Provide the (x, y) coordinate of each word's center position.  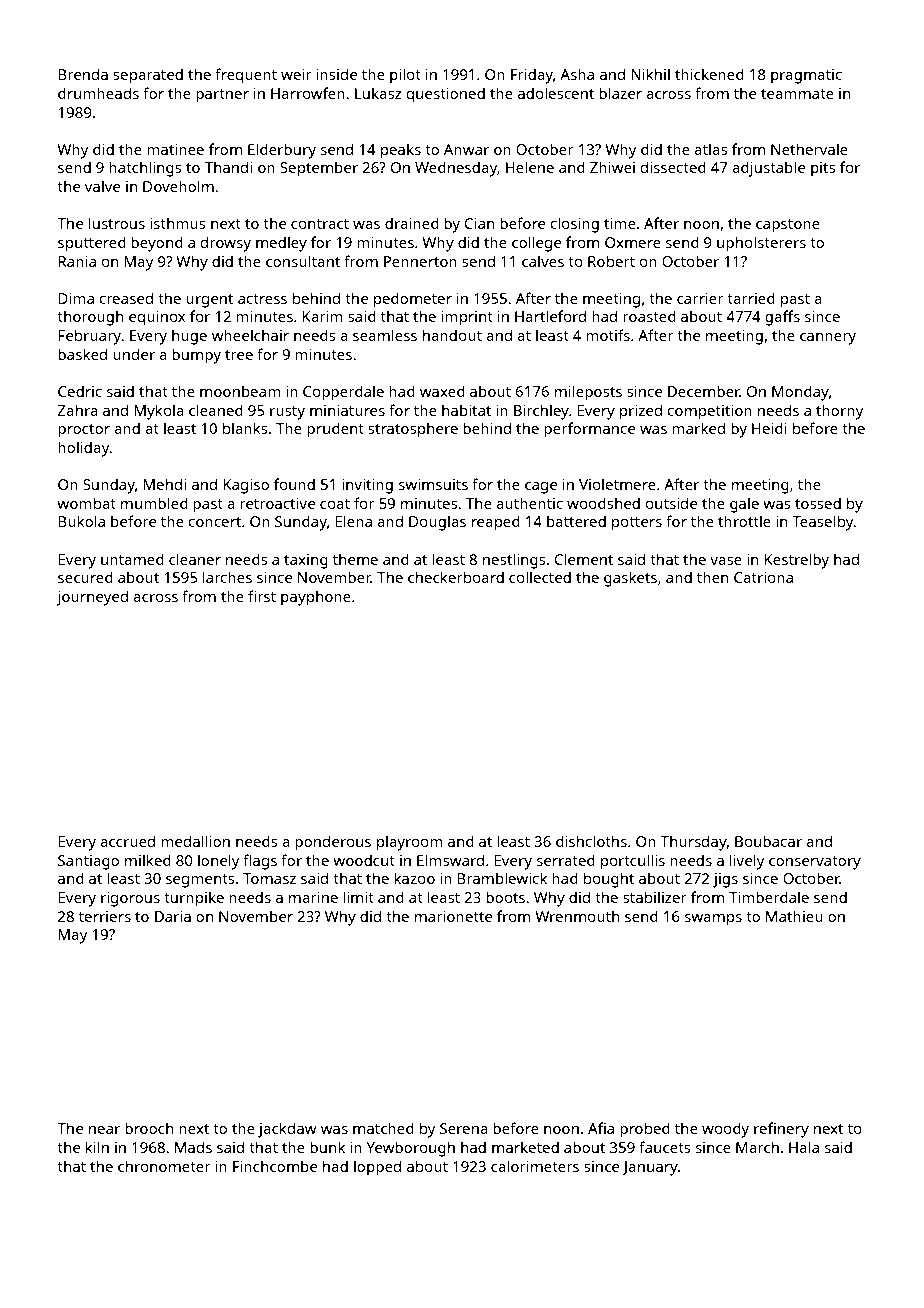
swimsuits (433, 484)
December (704, 391)
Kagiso (246, 486)
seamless (385, 335)
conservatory (815, 863)
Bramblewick (502, 878)
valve (102, 186)
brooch (149, 1128)
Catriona (763, 577)
